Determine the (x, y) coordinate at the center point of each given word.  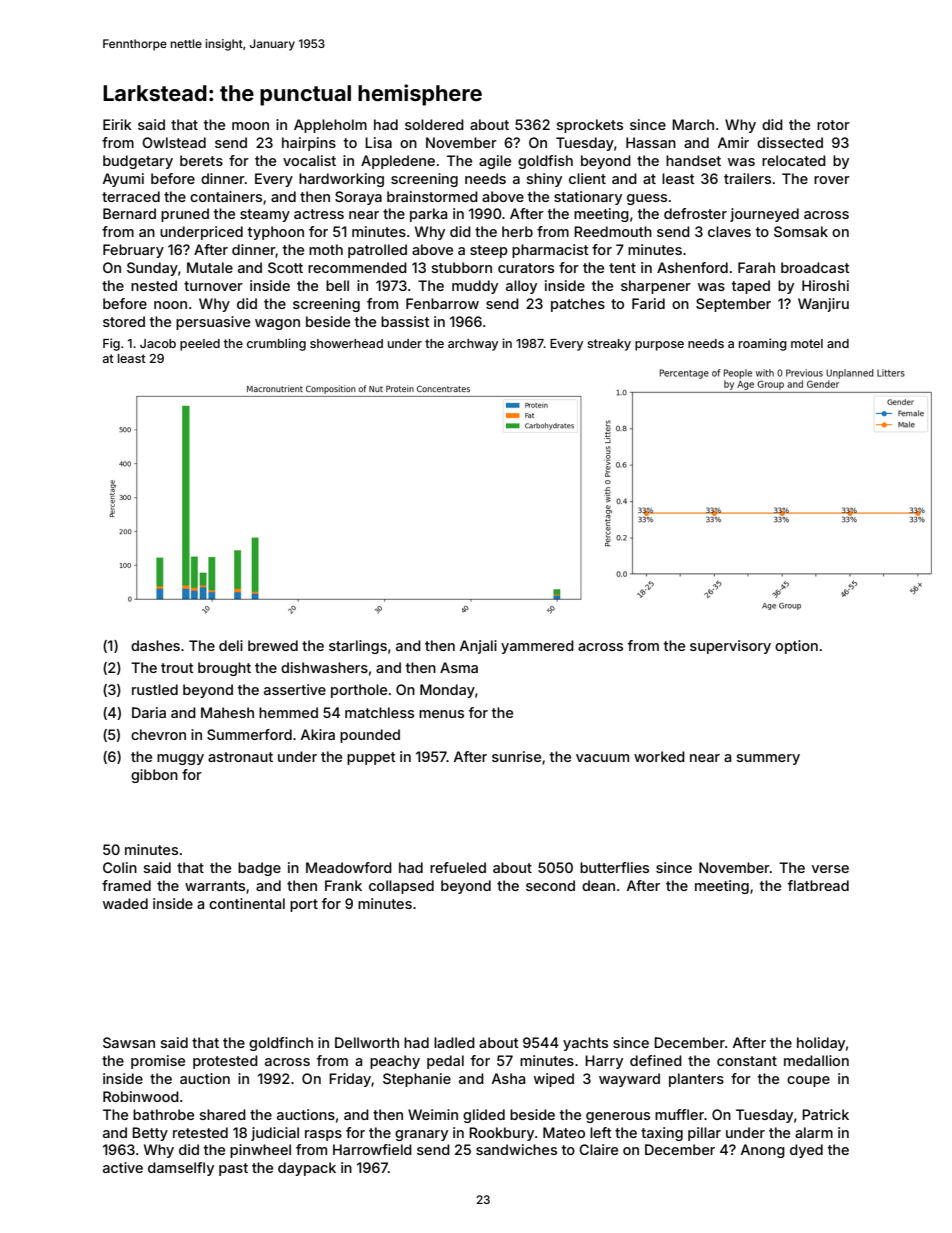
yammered (537, 647)
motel (807, 343)
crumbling (276, 344)
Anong (763, 1151)
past (233, 1169)
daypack (307, 1169)
